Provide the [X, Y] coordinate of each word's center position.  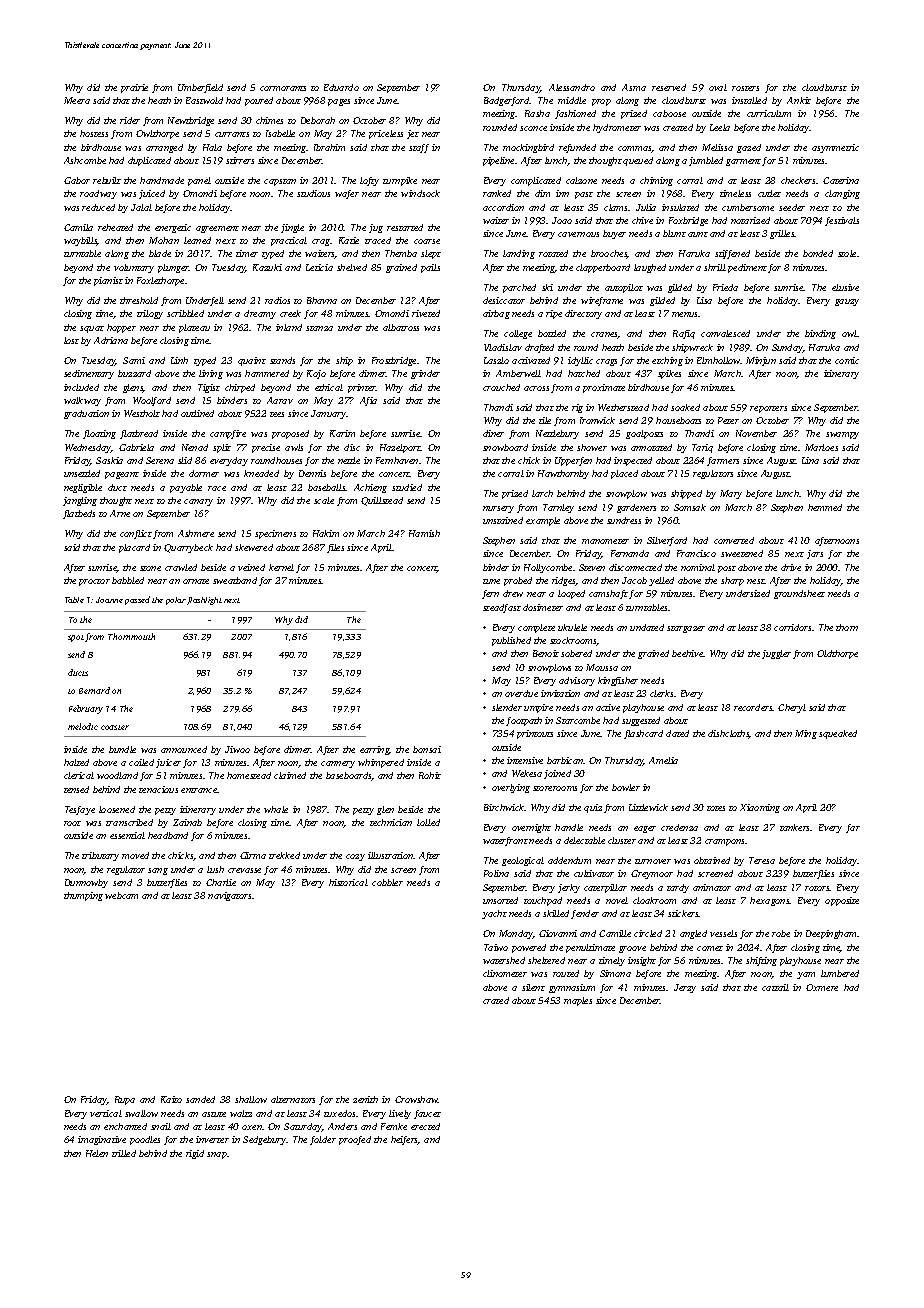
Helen [97, 1153]
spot [76, 638]
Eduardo [341, 87]
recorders [753, 707]
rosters [745, 88]
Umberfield [200, 88]
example [543, 521]
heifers [404, 1140]
